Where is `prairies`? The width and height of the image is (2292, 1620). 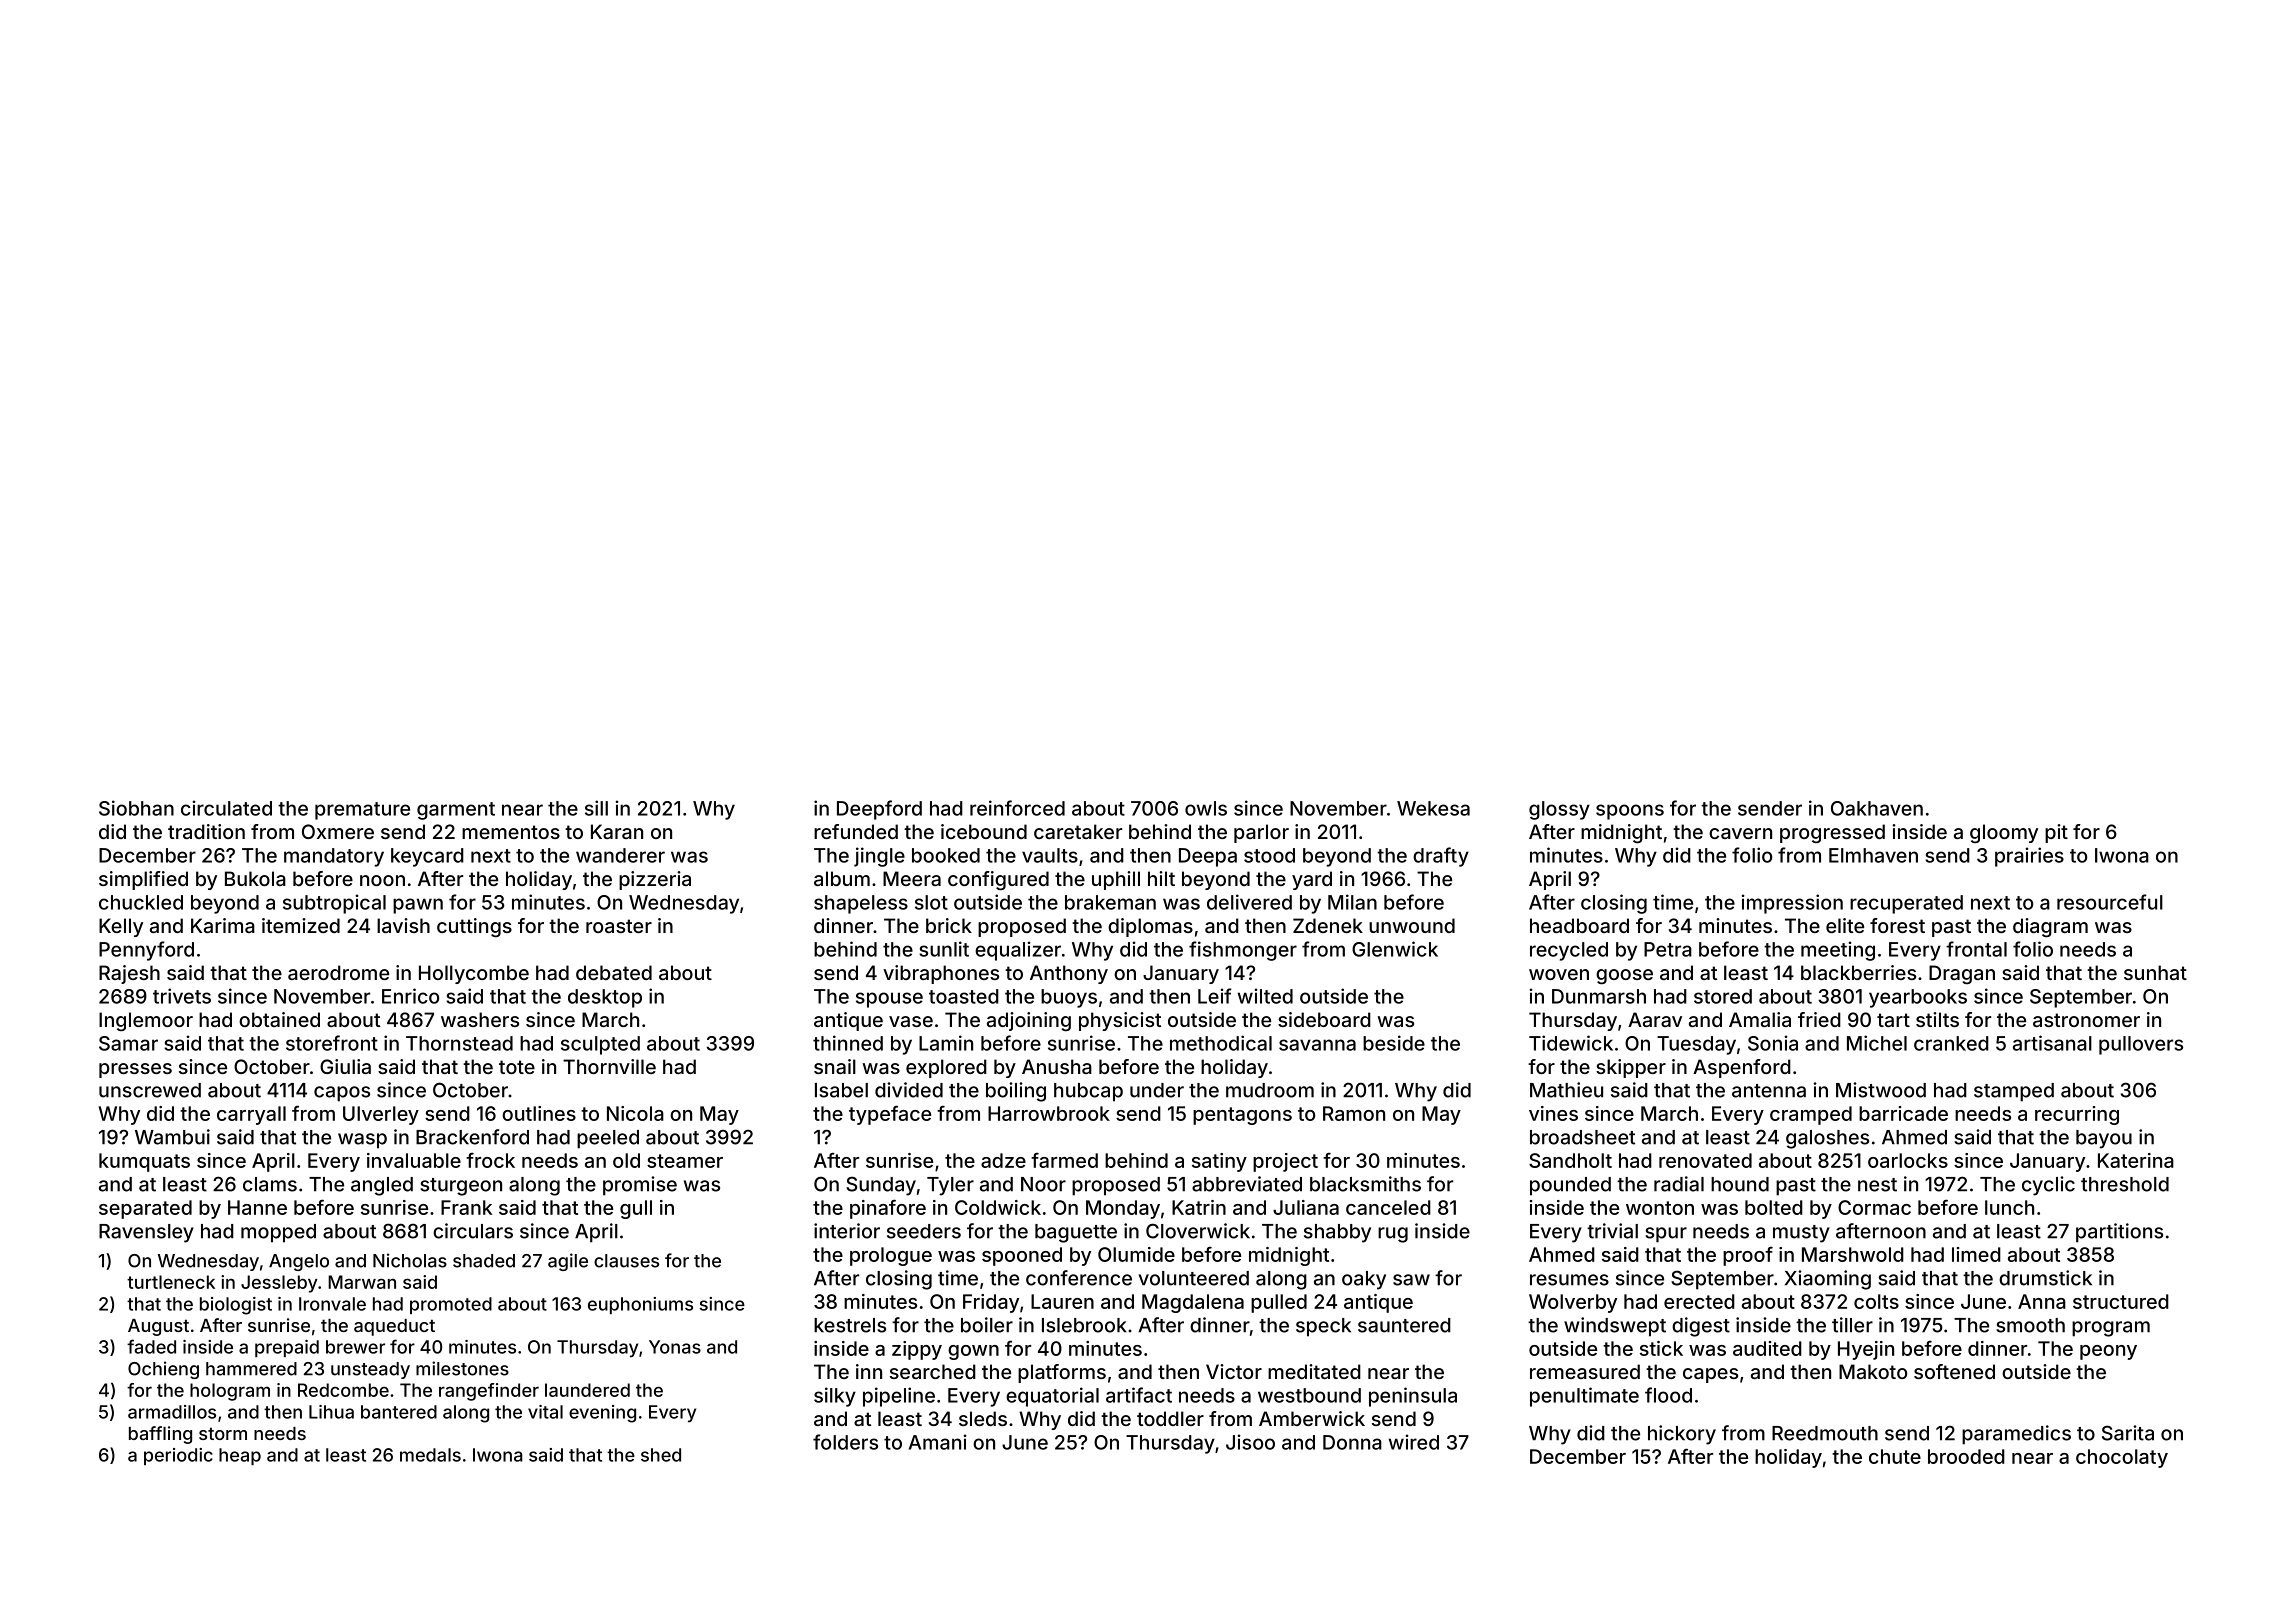
prairies is located at coordinates (2029, 857).
